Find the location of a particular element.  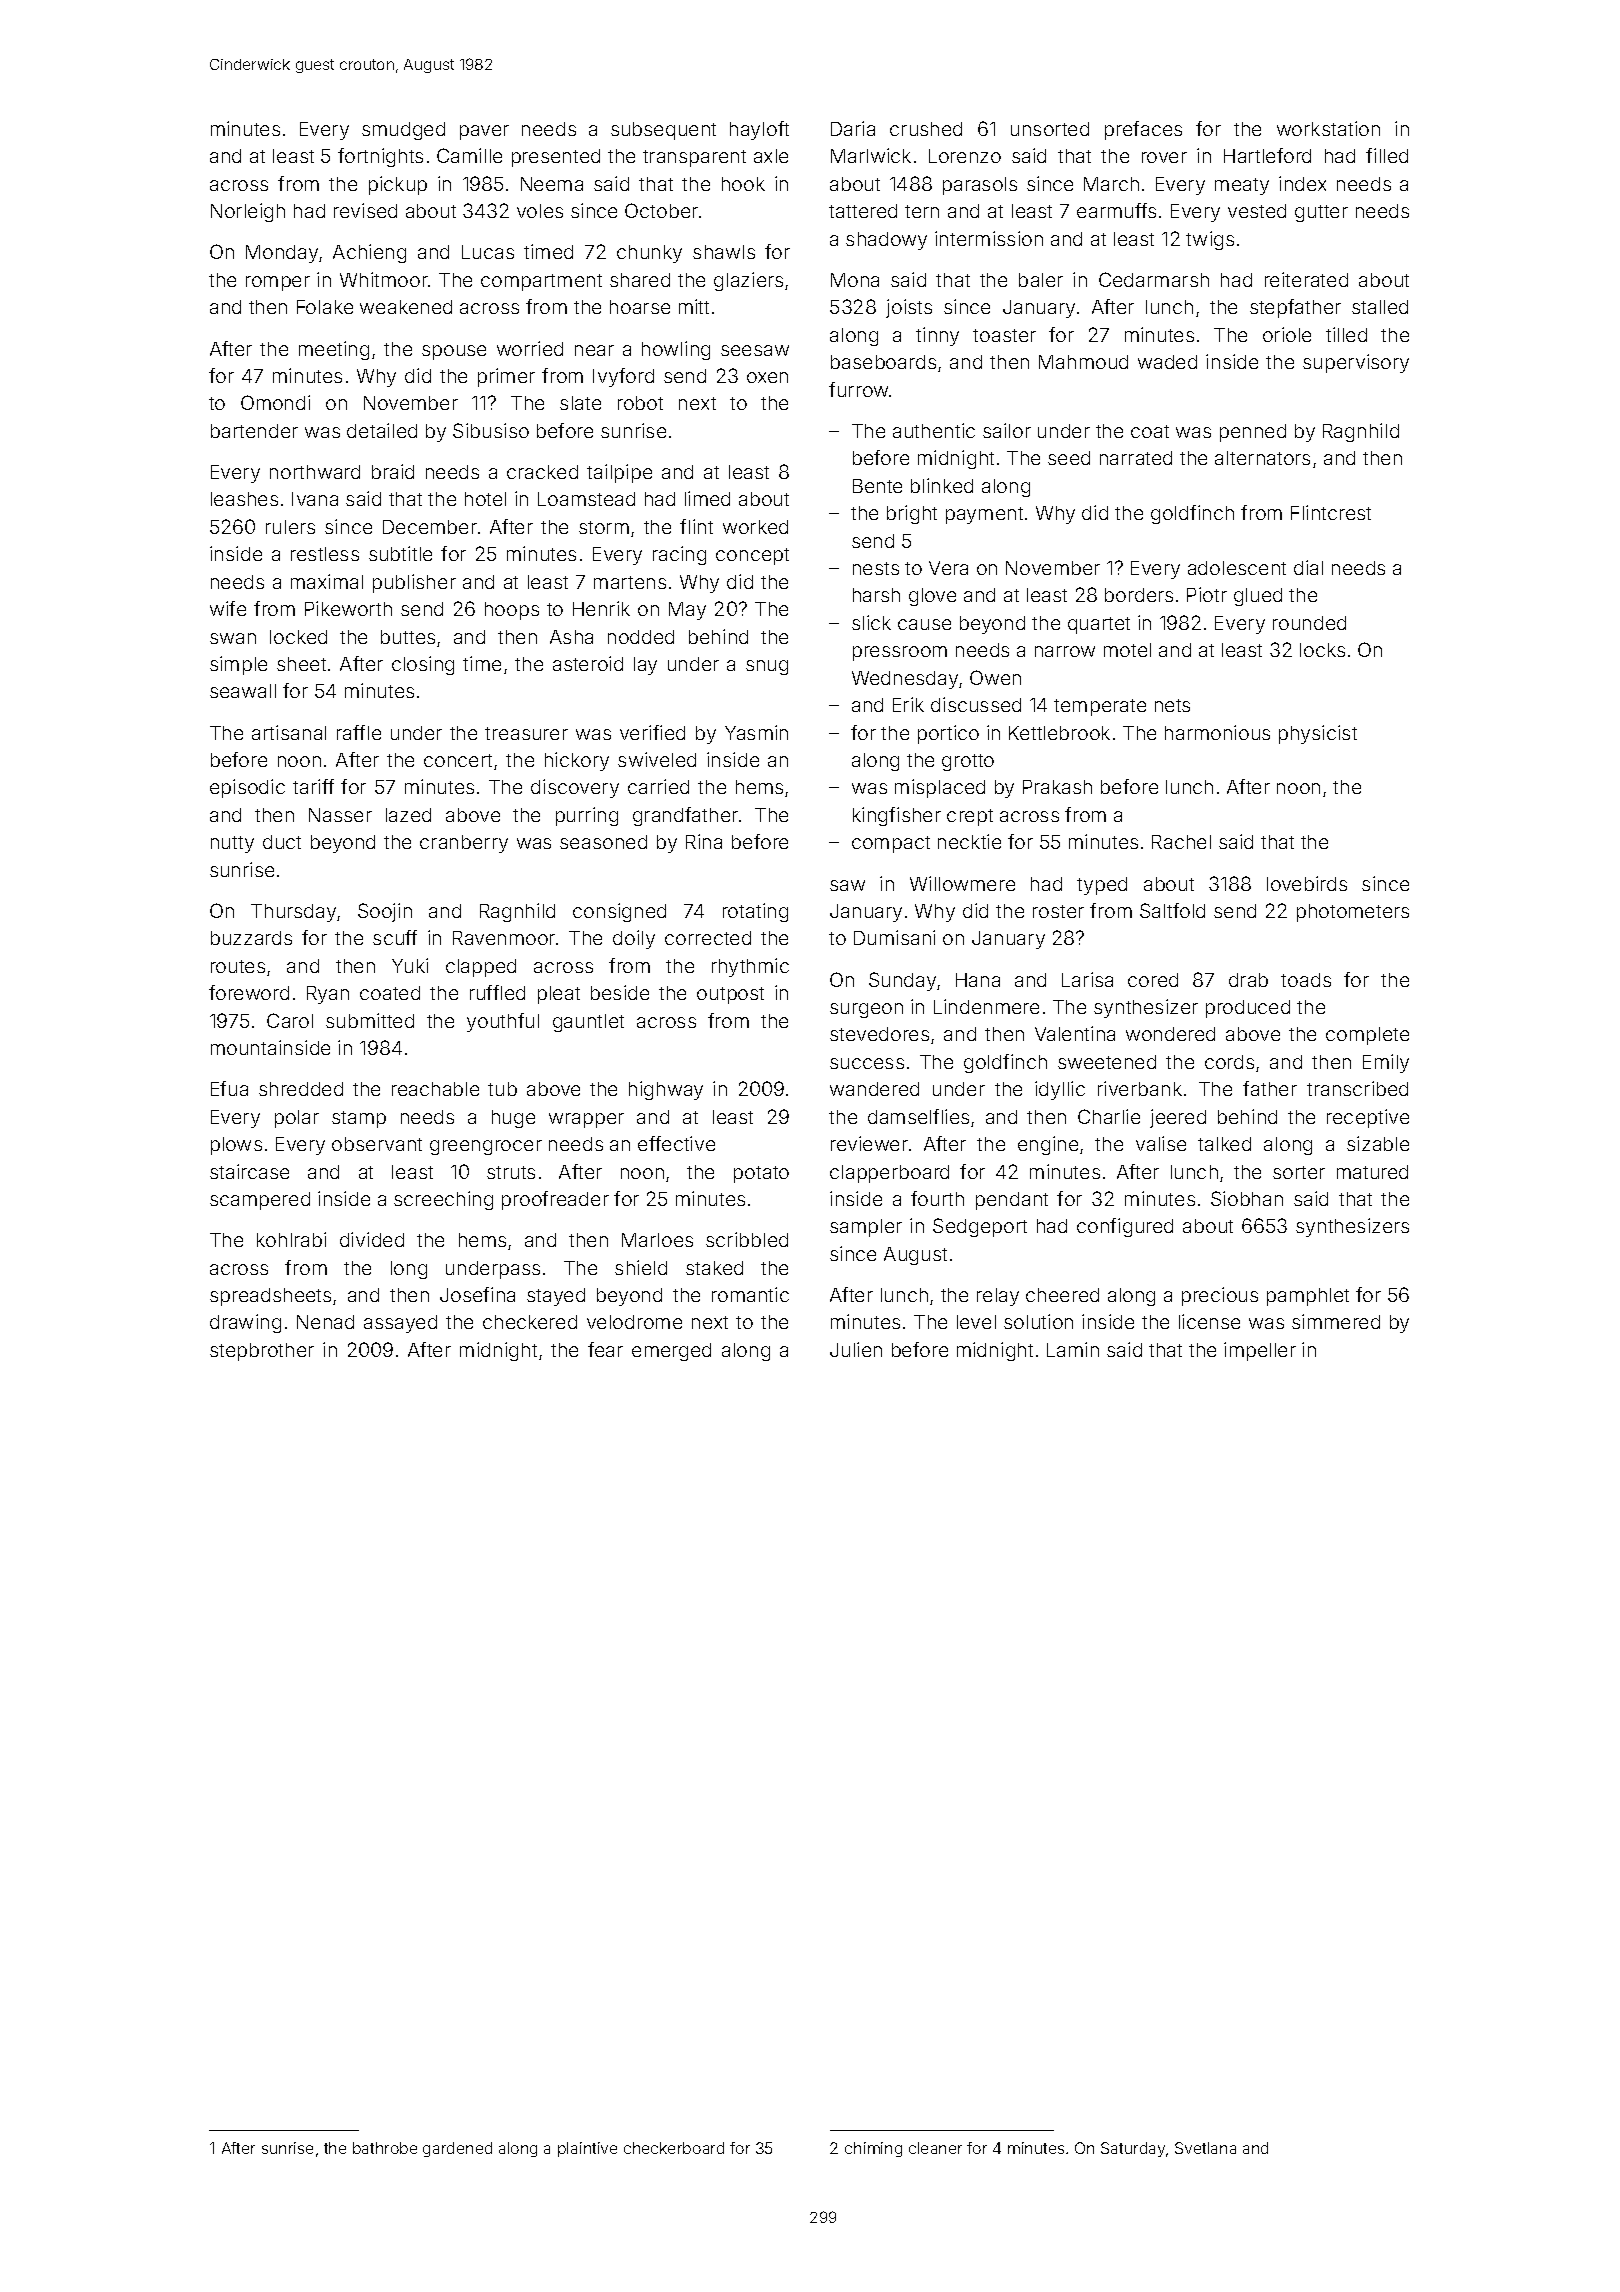

Svetlana is located at coordinates (1205, 2148).
